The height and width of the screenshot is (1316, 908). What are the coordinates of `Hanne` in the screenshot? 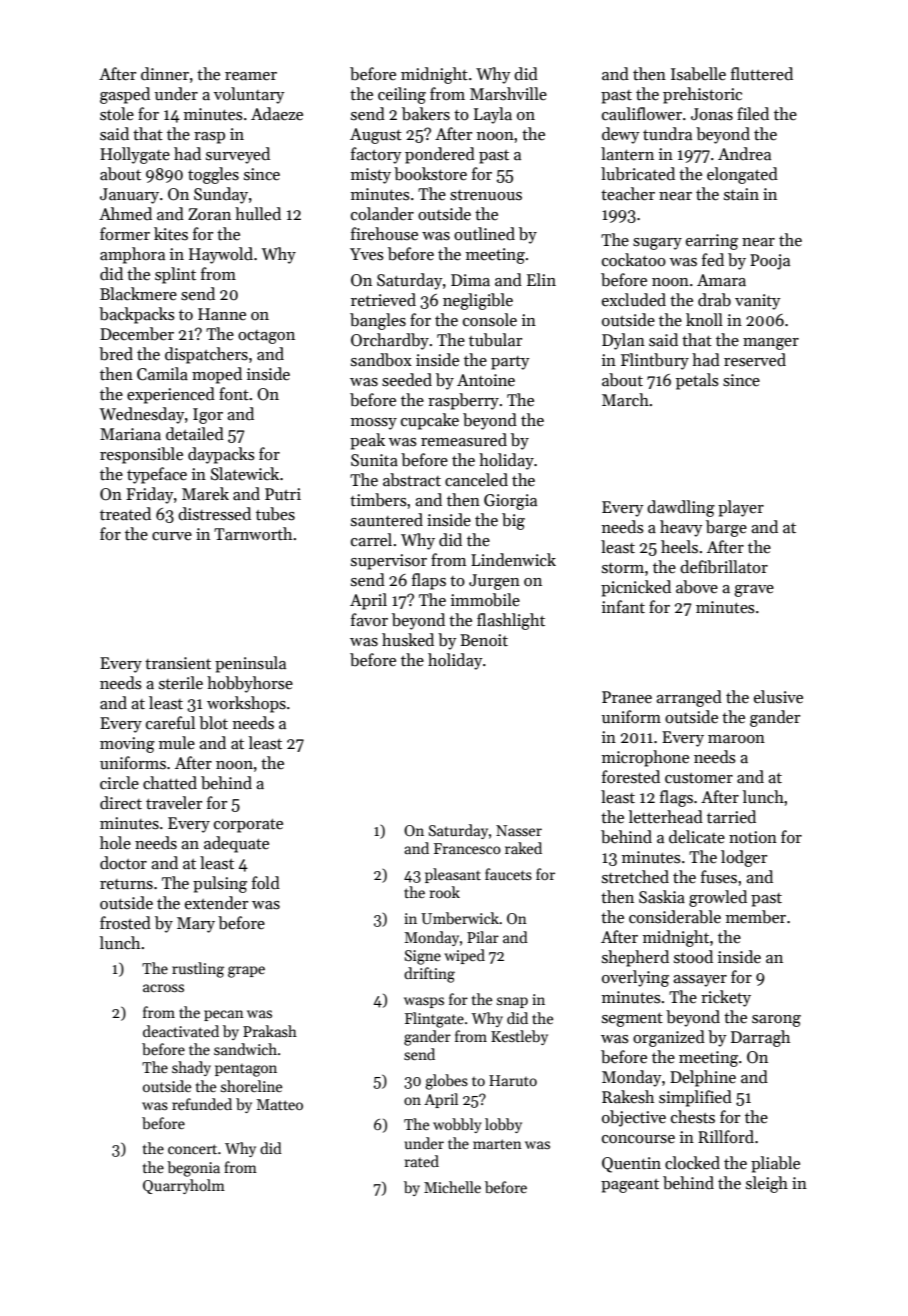 It's located at (222, 314).
